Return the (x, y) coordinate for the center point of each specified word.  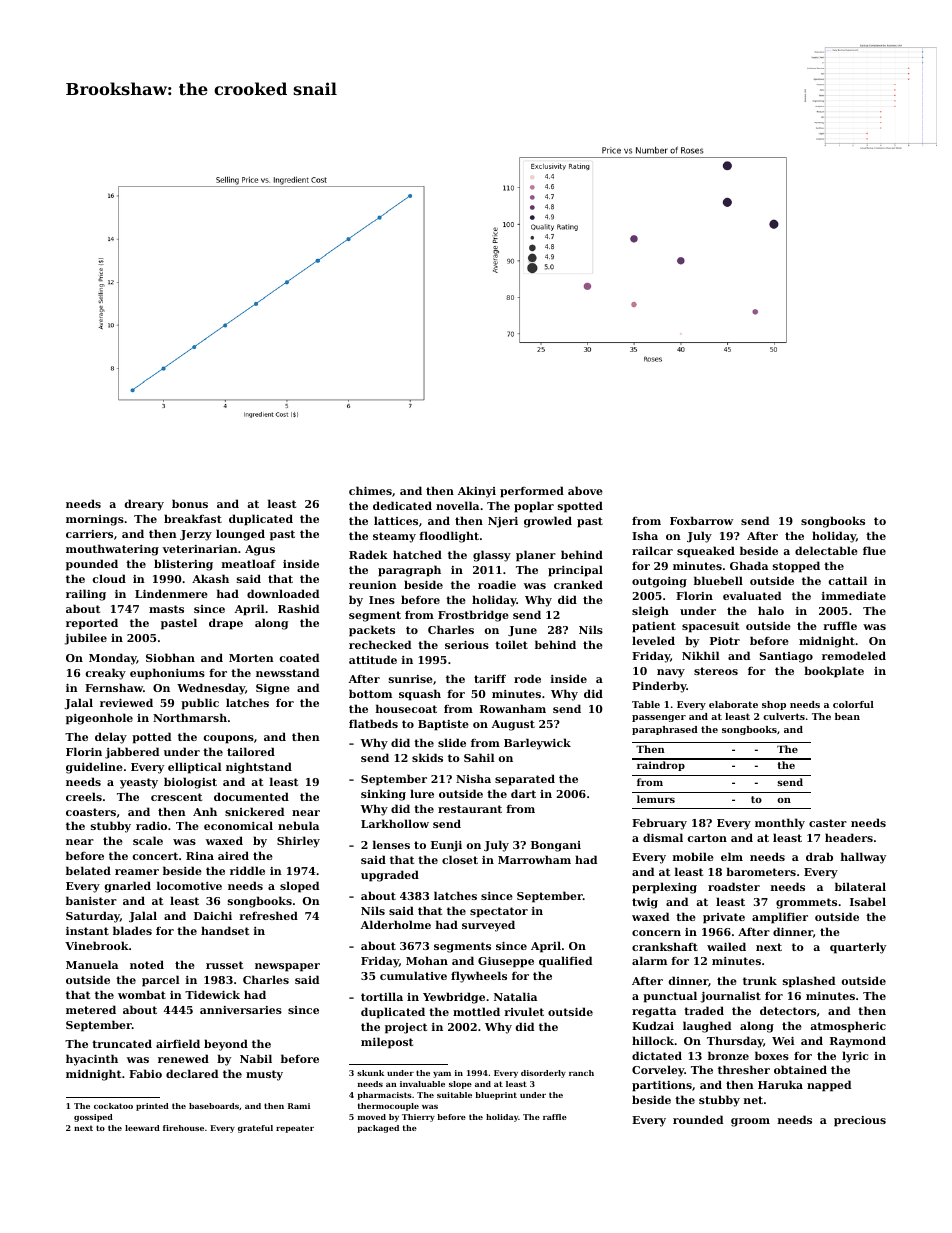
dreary (144, 505)
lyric (855, 1057)
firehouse (183, 1128)
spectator (499, 912)
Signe (273, 689)
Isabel (868, 901)
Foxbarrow (701, 520)
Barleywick (537, 744)
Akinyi (477, 492)
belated (88, 870)
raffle (555, 1117)
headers (849, 837)
